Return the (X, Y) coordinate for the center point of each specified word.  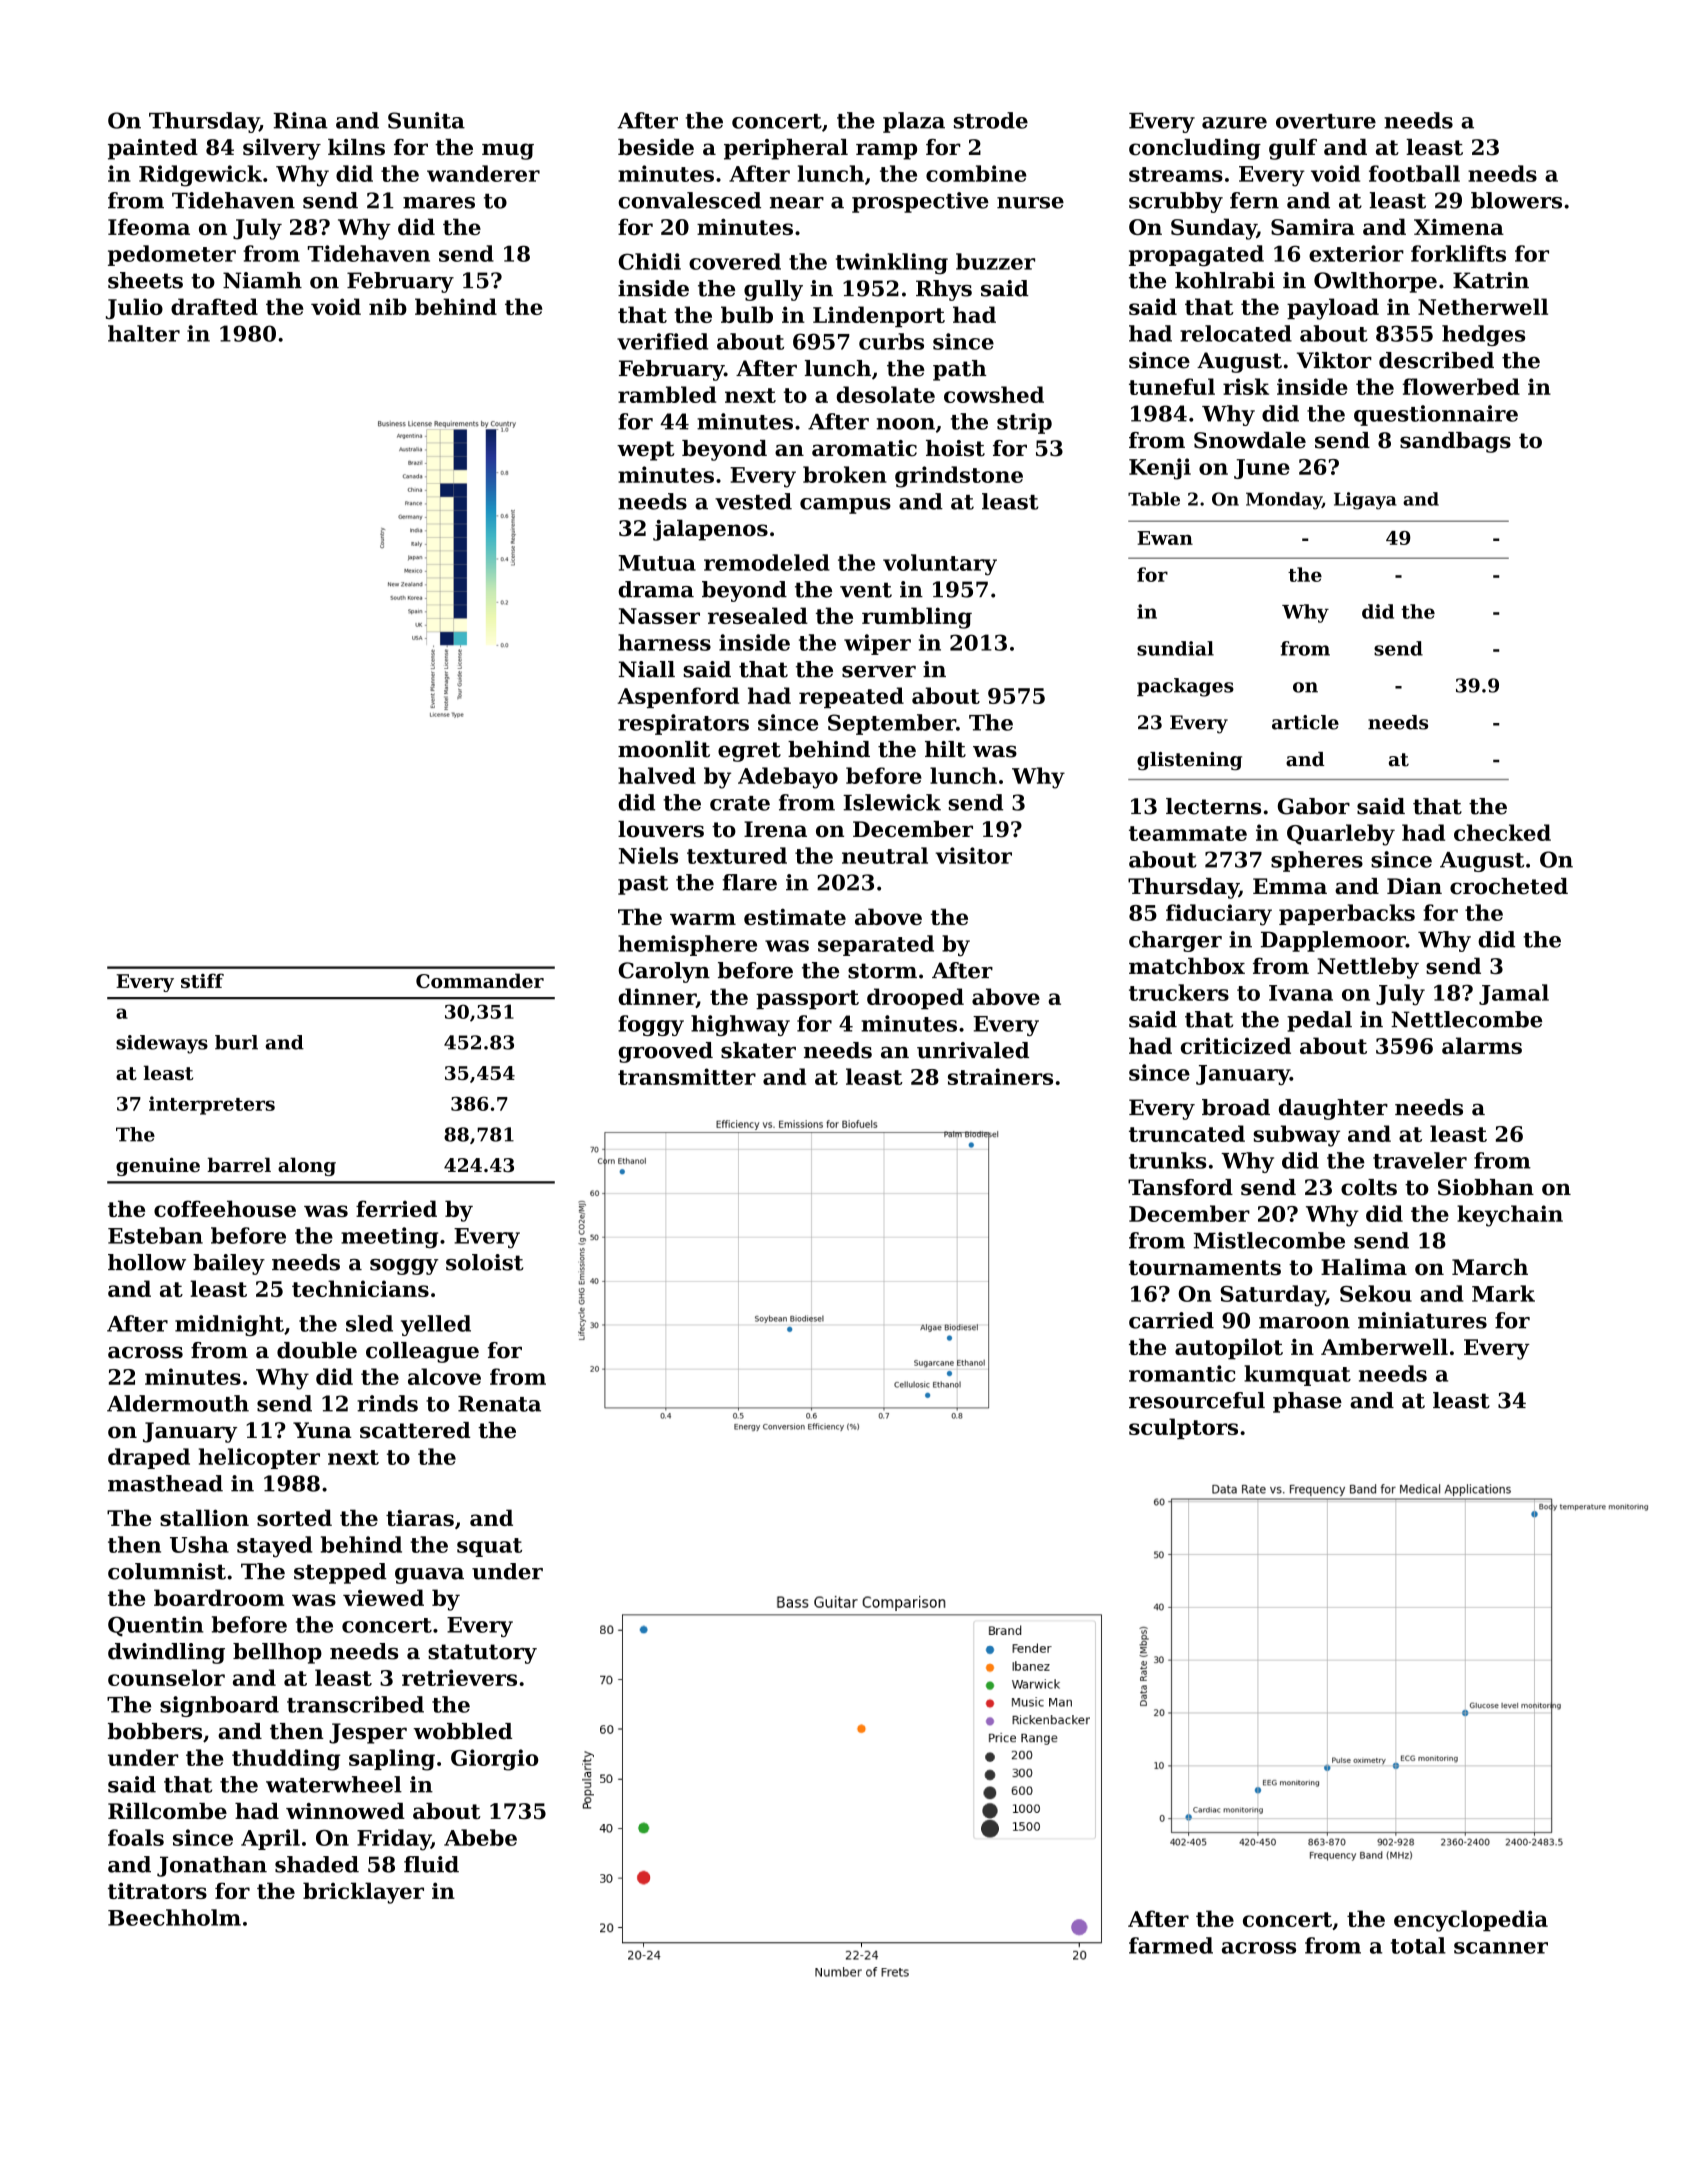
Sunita (426, 120)
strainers (1000, 1076)
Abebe (480, 1837)
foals (136, 1837)
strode (991, 120)
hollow (147, 1262)
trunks (1167, 1160)
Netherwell (1483, 306)
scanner (1501, 1948)
